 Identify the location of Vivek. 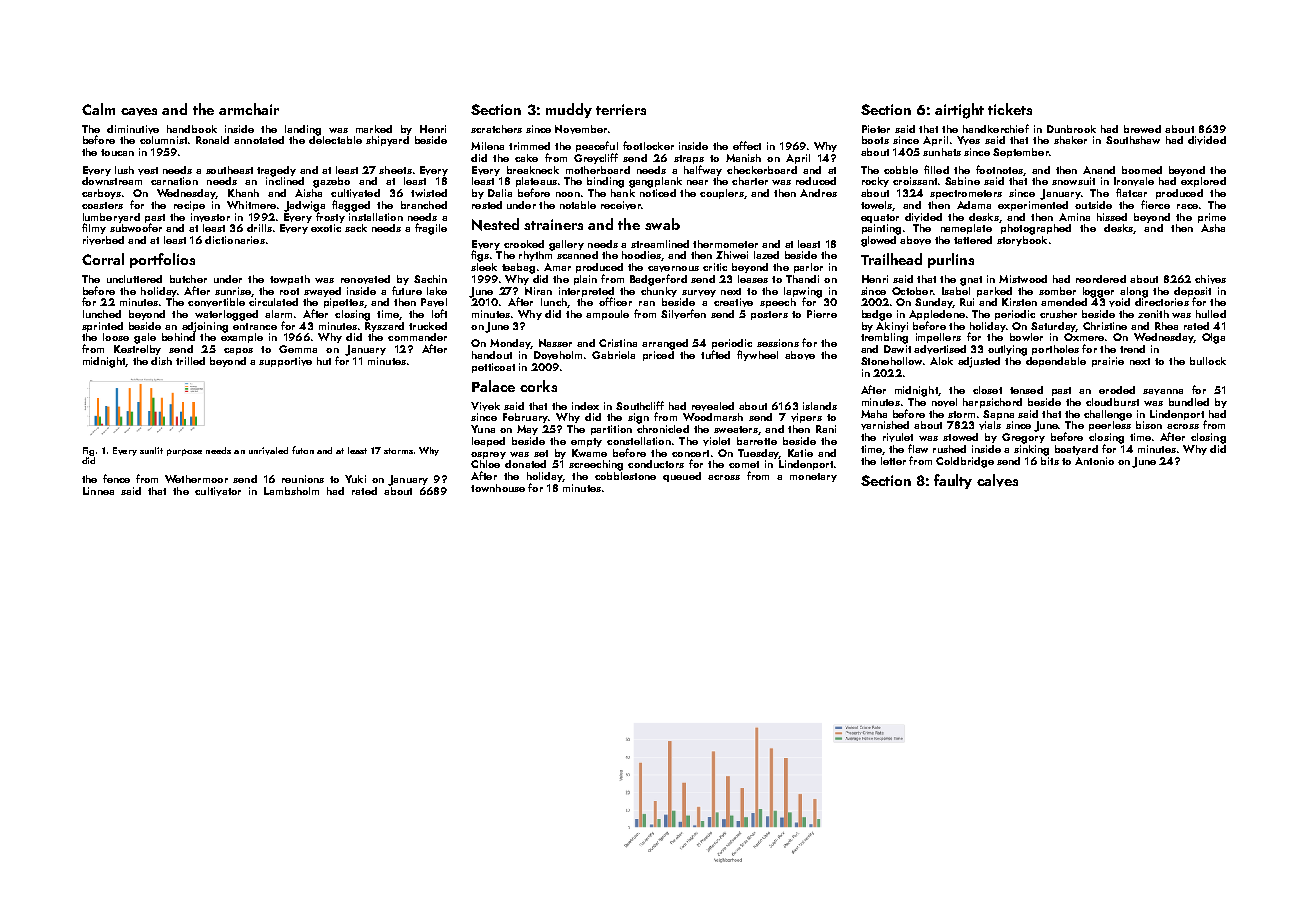
(485, 406).
